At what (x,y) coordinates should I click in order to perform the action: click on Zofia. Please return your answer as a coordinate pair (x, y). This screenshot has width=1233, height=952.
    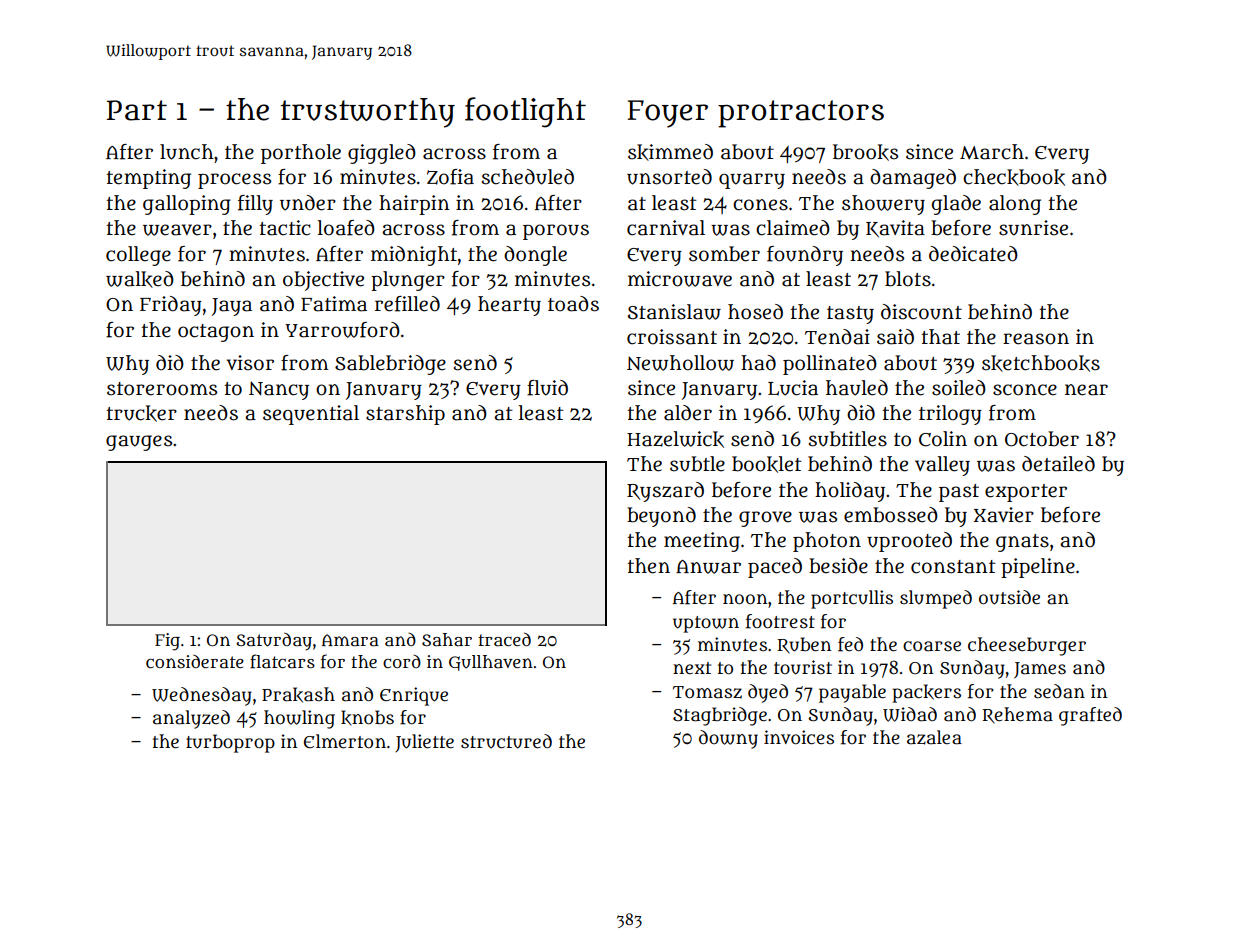
    Looking at the image, I should click on (450, 177).
